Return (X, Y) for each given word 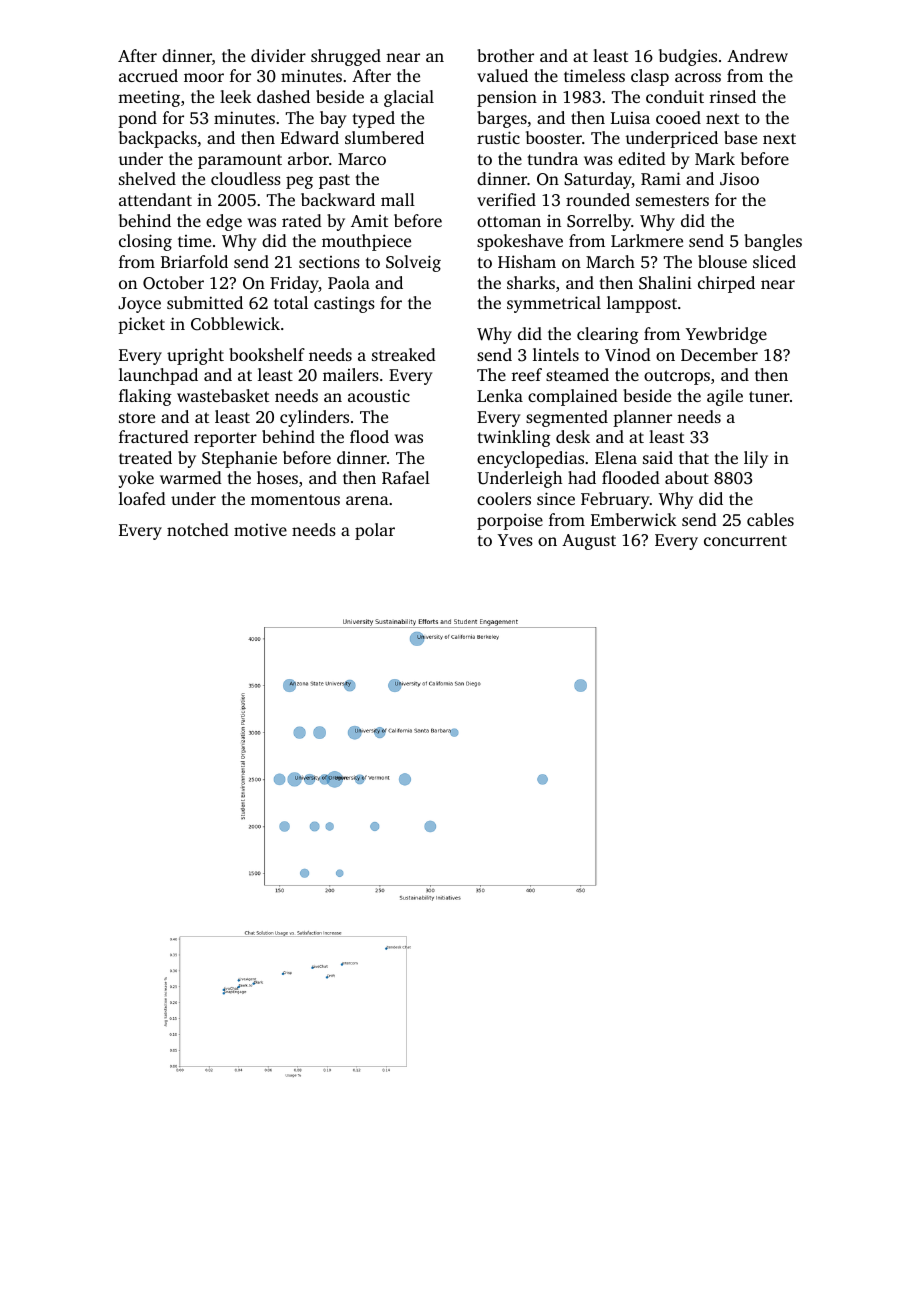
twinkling (514, 438)
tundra (553, 158)
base (740, 137)
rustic (498, 137)
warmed (191, 477)
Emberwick (634, 519)
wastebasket (223, 395)
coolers (504, 498)
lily (756, 459)
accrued (148, 75)
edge (224, 222)
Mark (715, 158)
